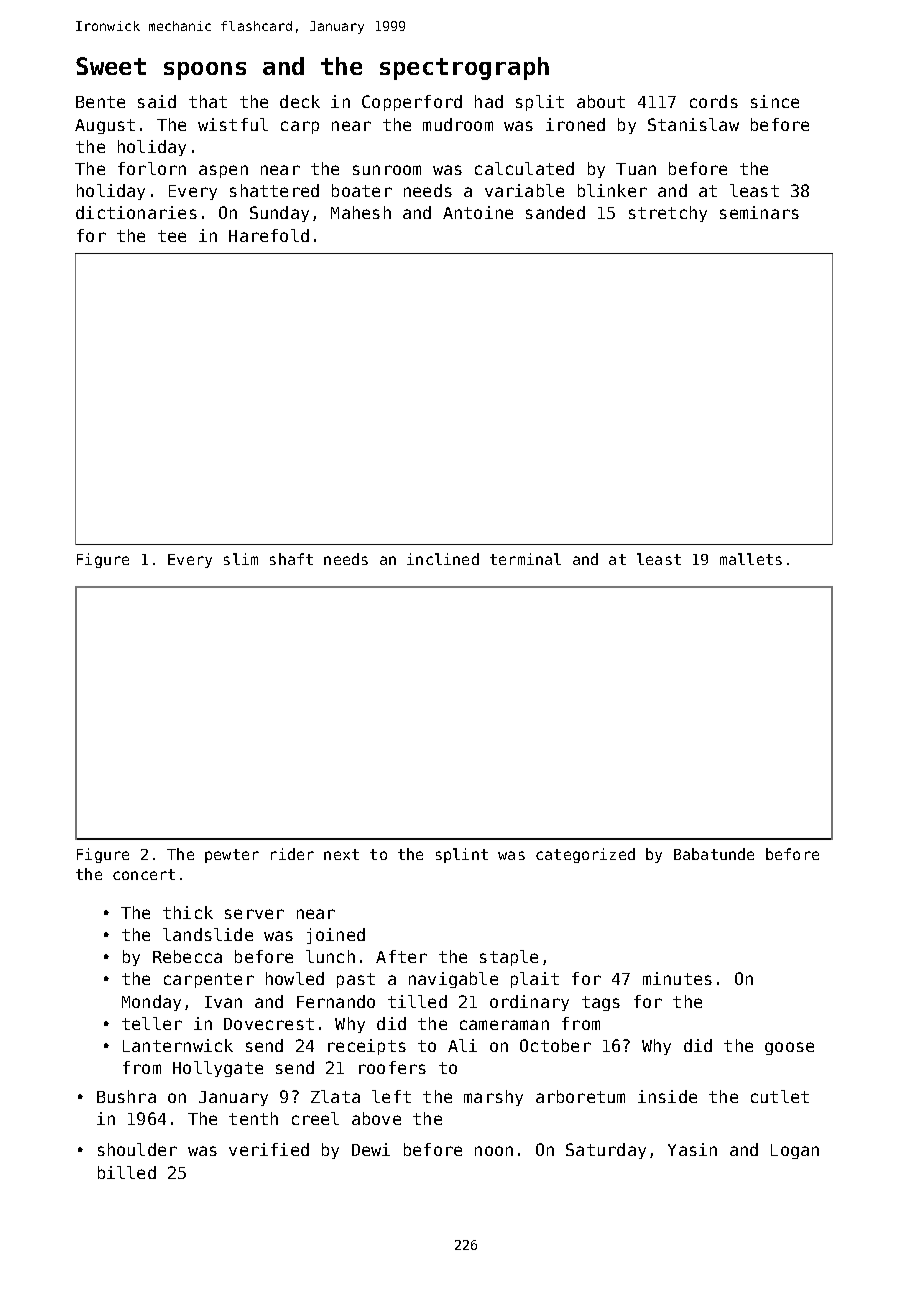  What do you see at coordinates (714, 854) in the document?
I see `Babatunde` at bounding box center [714, 854].
